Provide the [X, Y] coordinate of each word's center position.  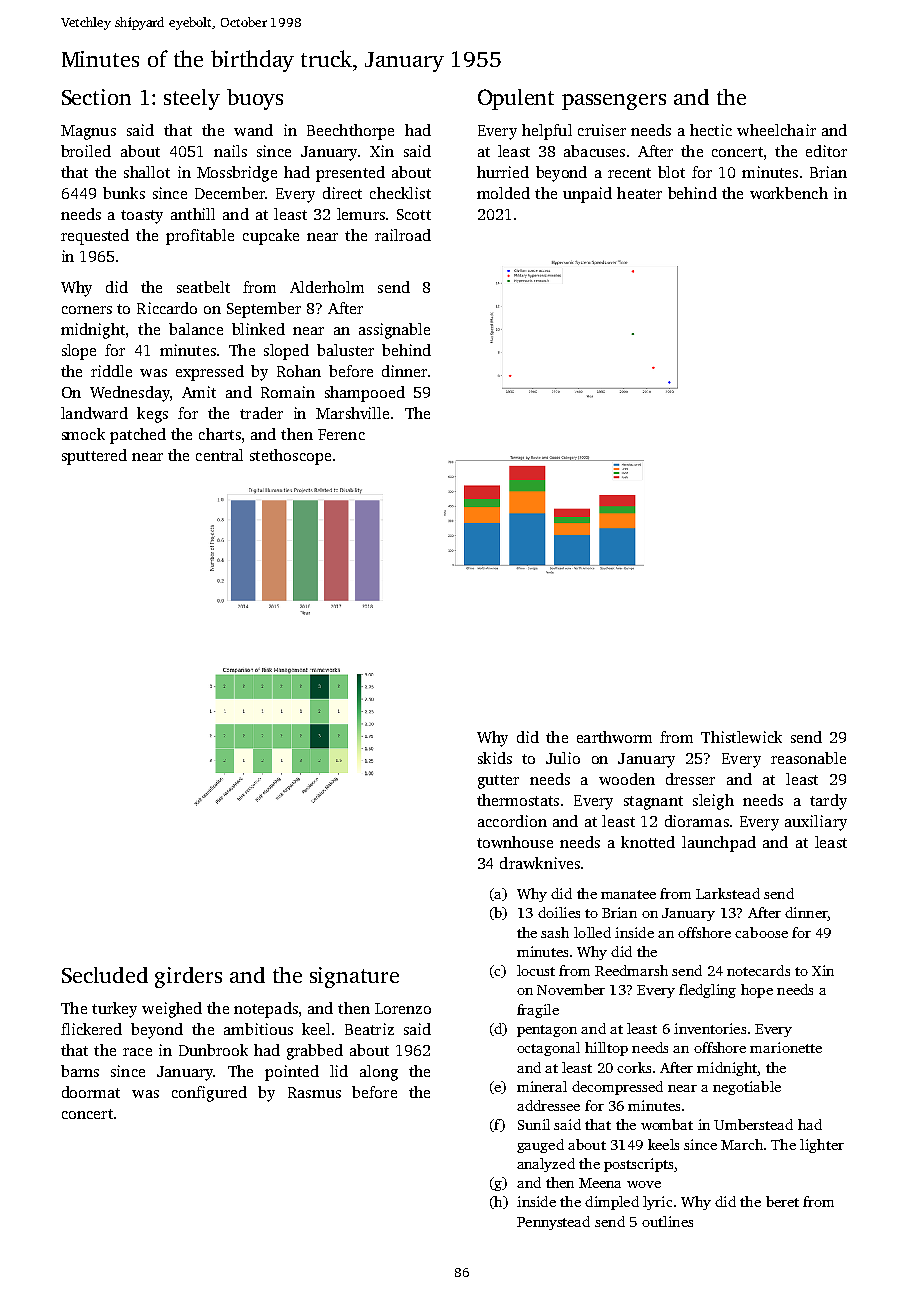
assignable [394, 331]
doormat [91, 1092]
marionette [786, 1047]
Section [96, 97]
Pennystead [553, 1223]
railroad [403, 235]
